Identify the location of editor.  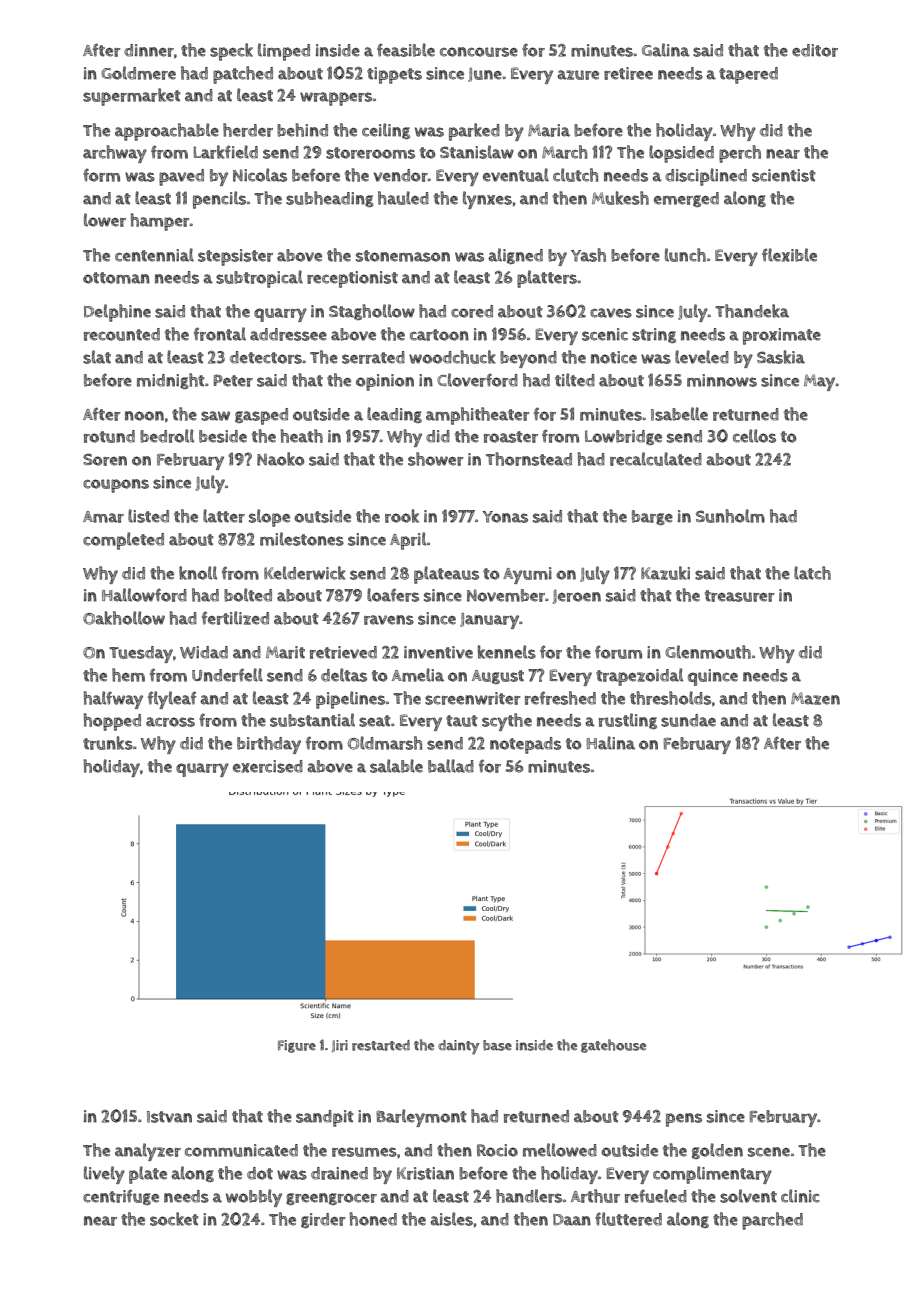
(815, 50).
